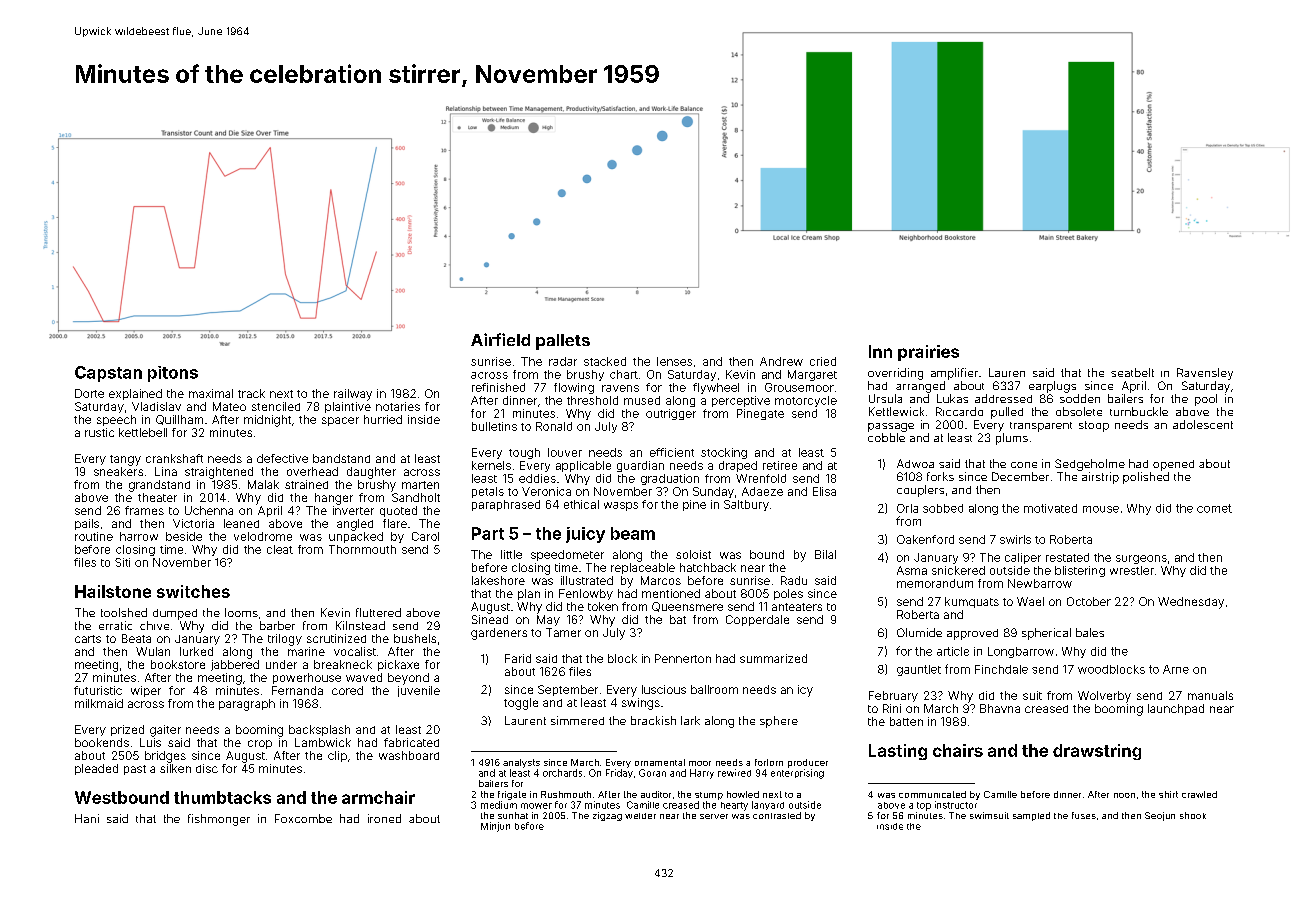 This screenshot has width=1308, height=924. I want to click on eddies, so click(537, 478).
